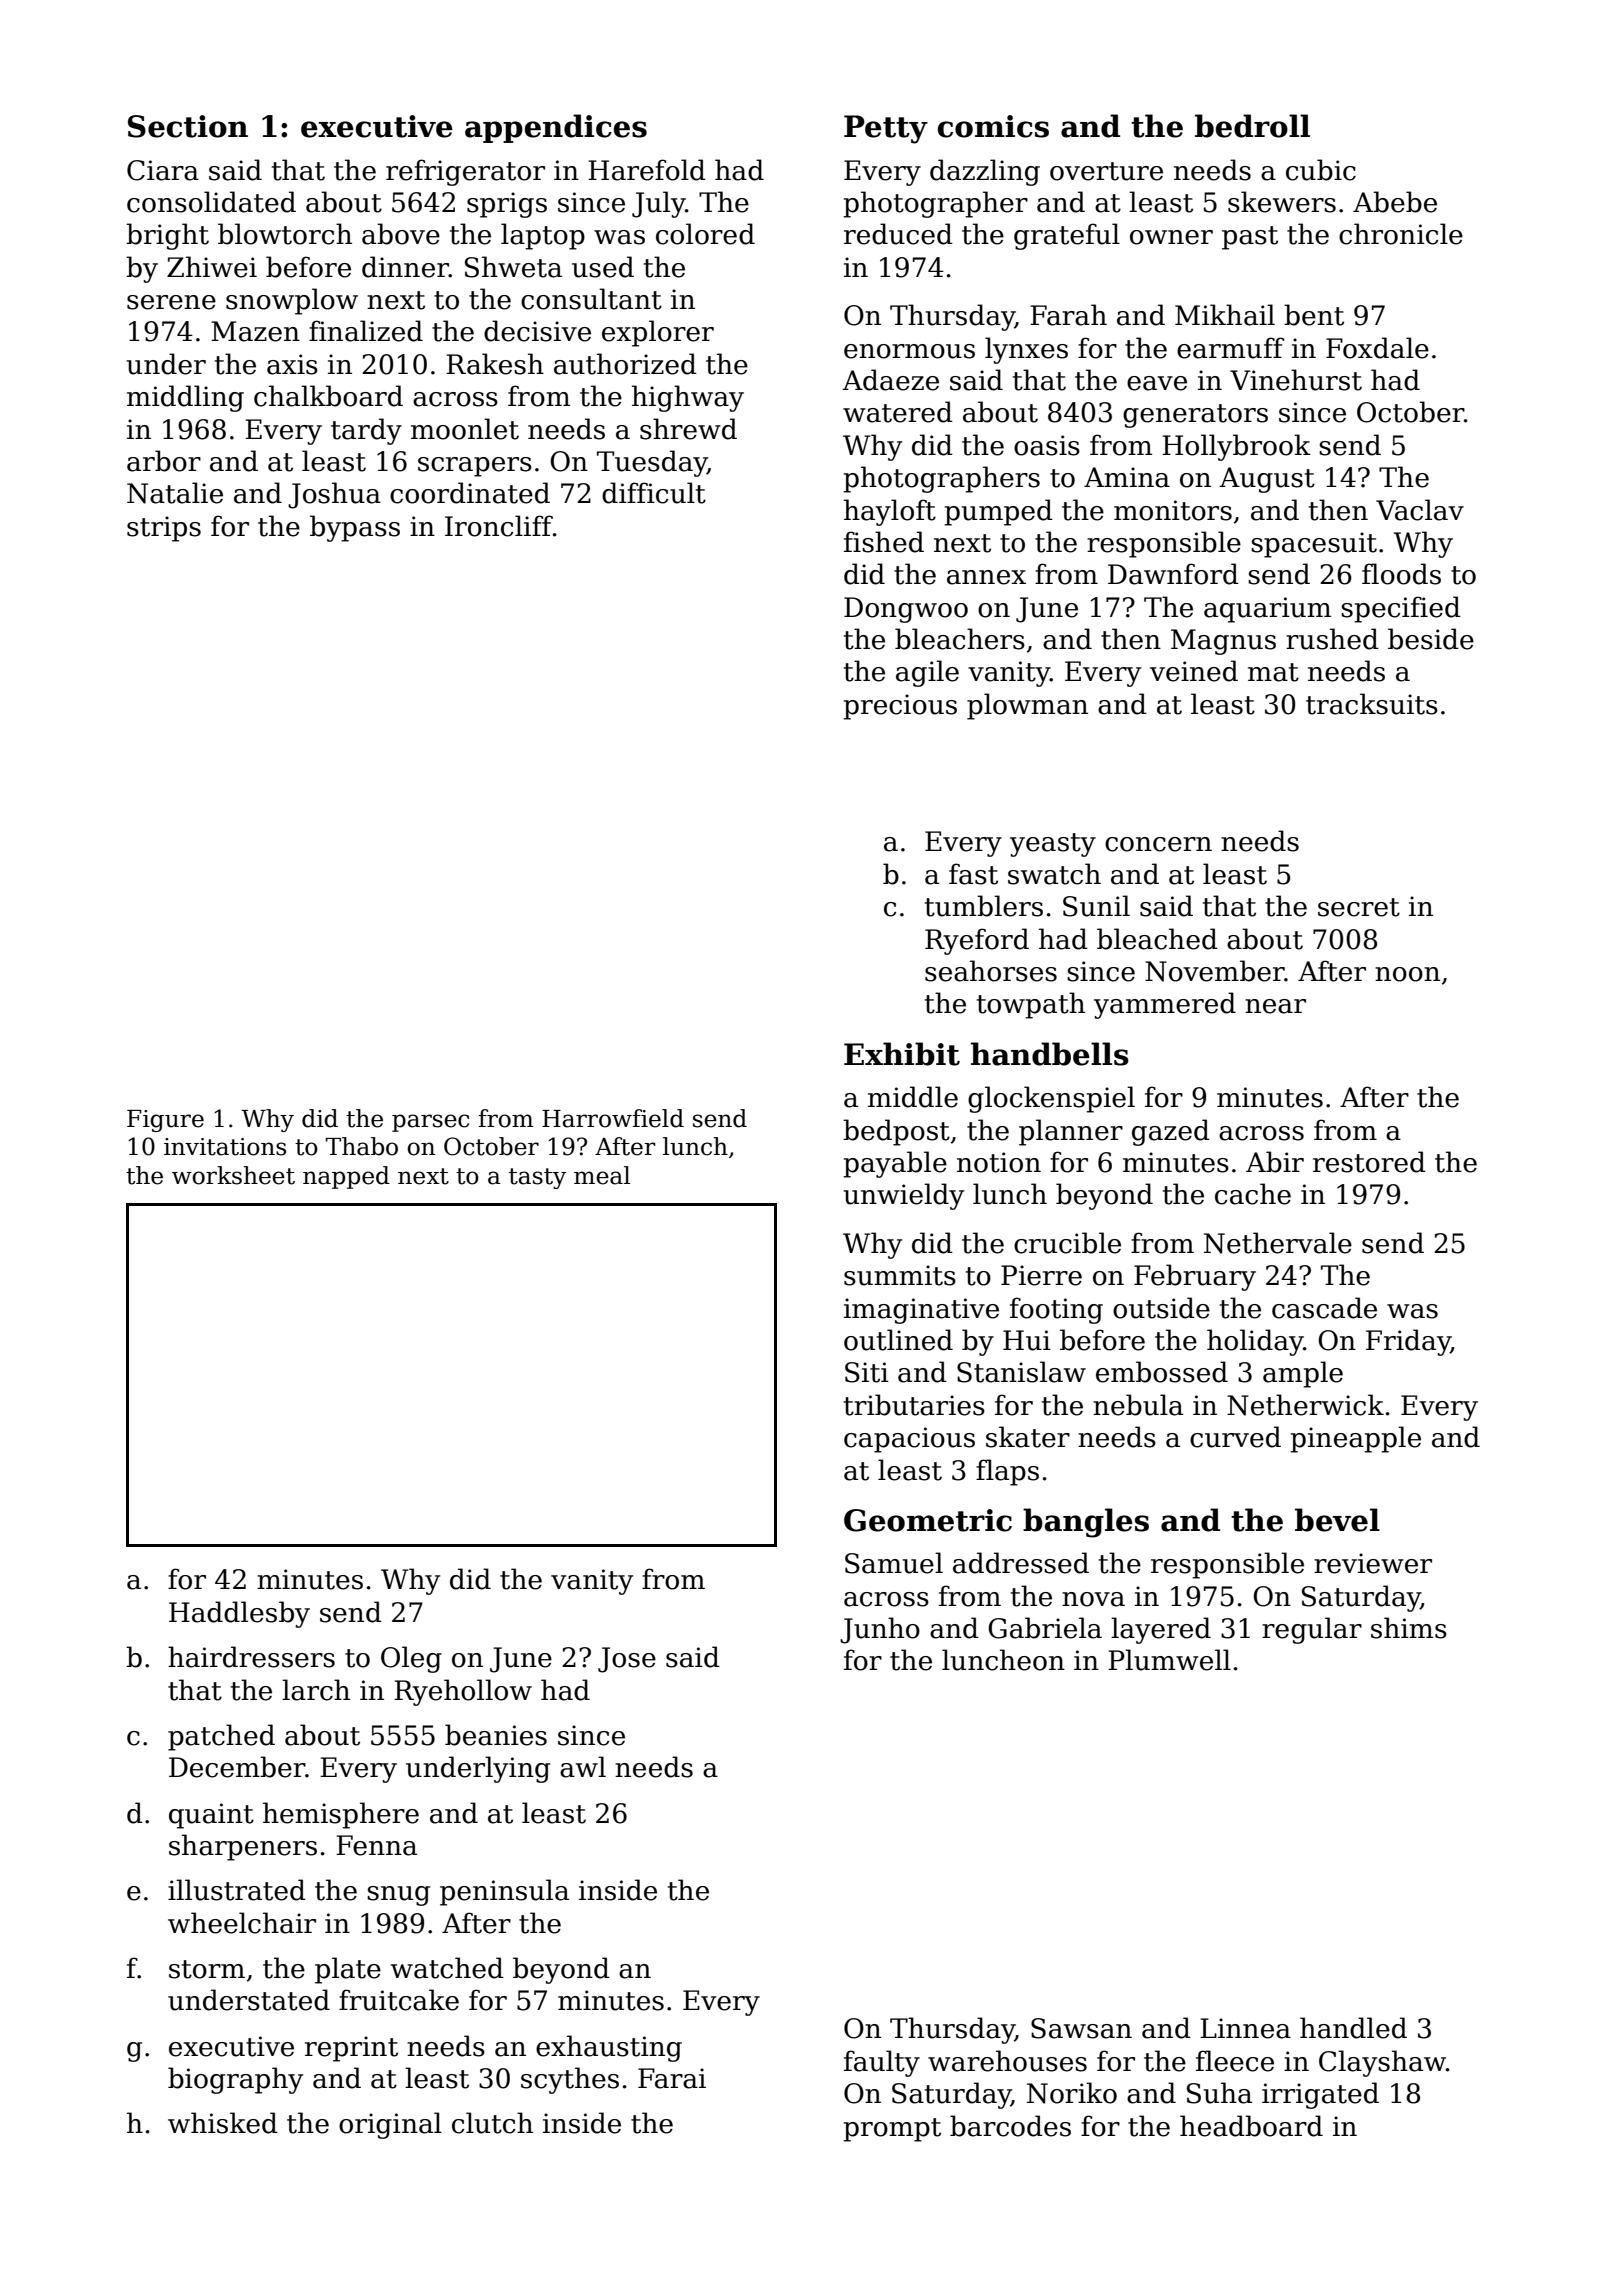  Describe the element at coordinates (1086, 1523) in the screenshot. I see `bangles` at that location.
